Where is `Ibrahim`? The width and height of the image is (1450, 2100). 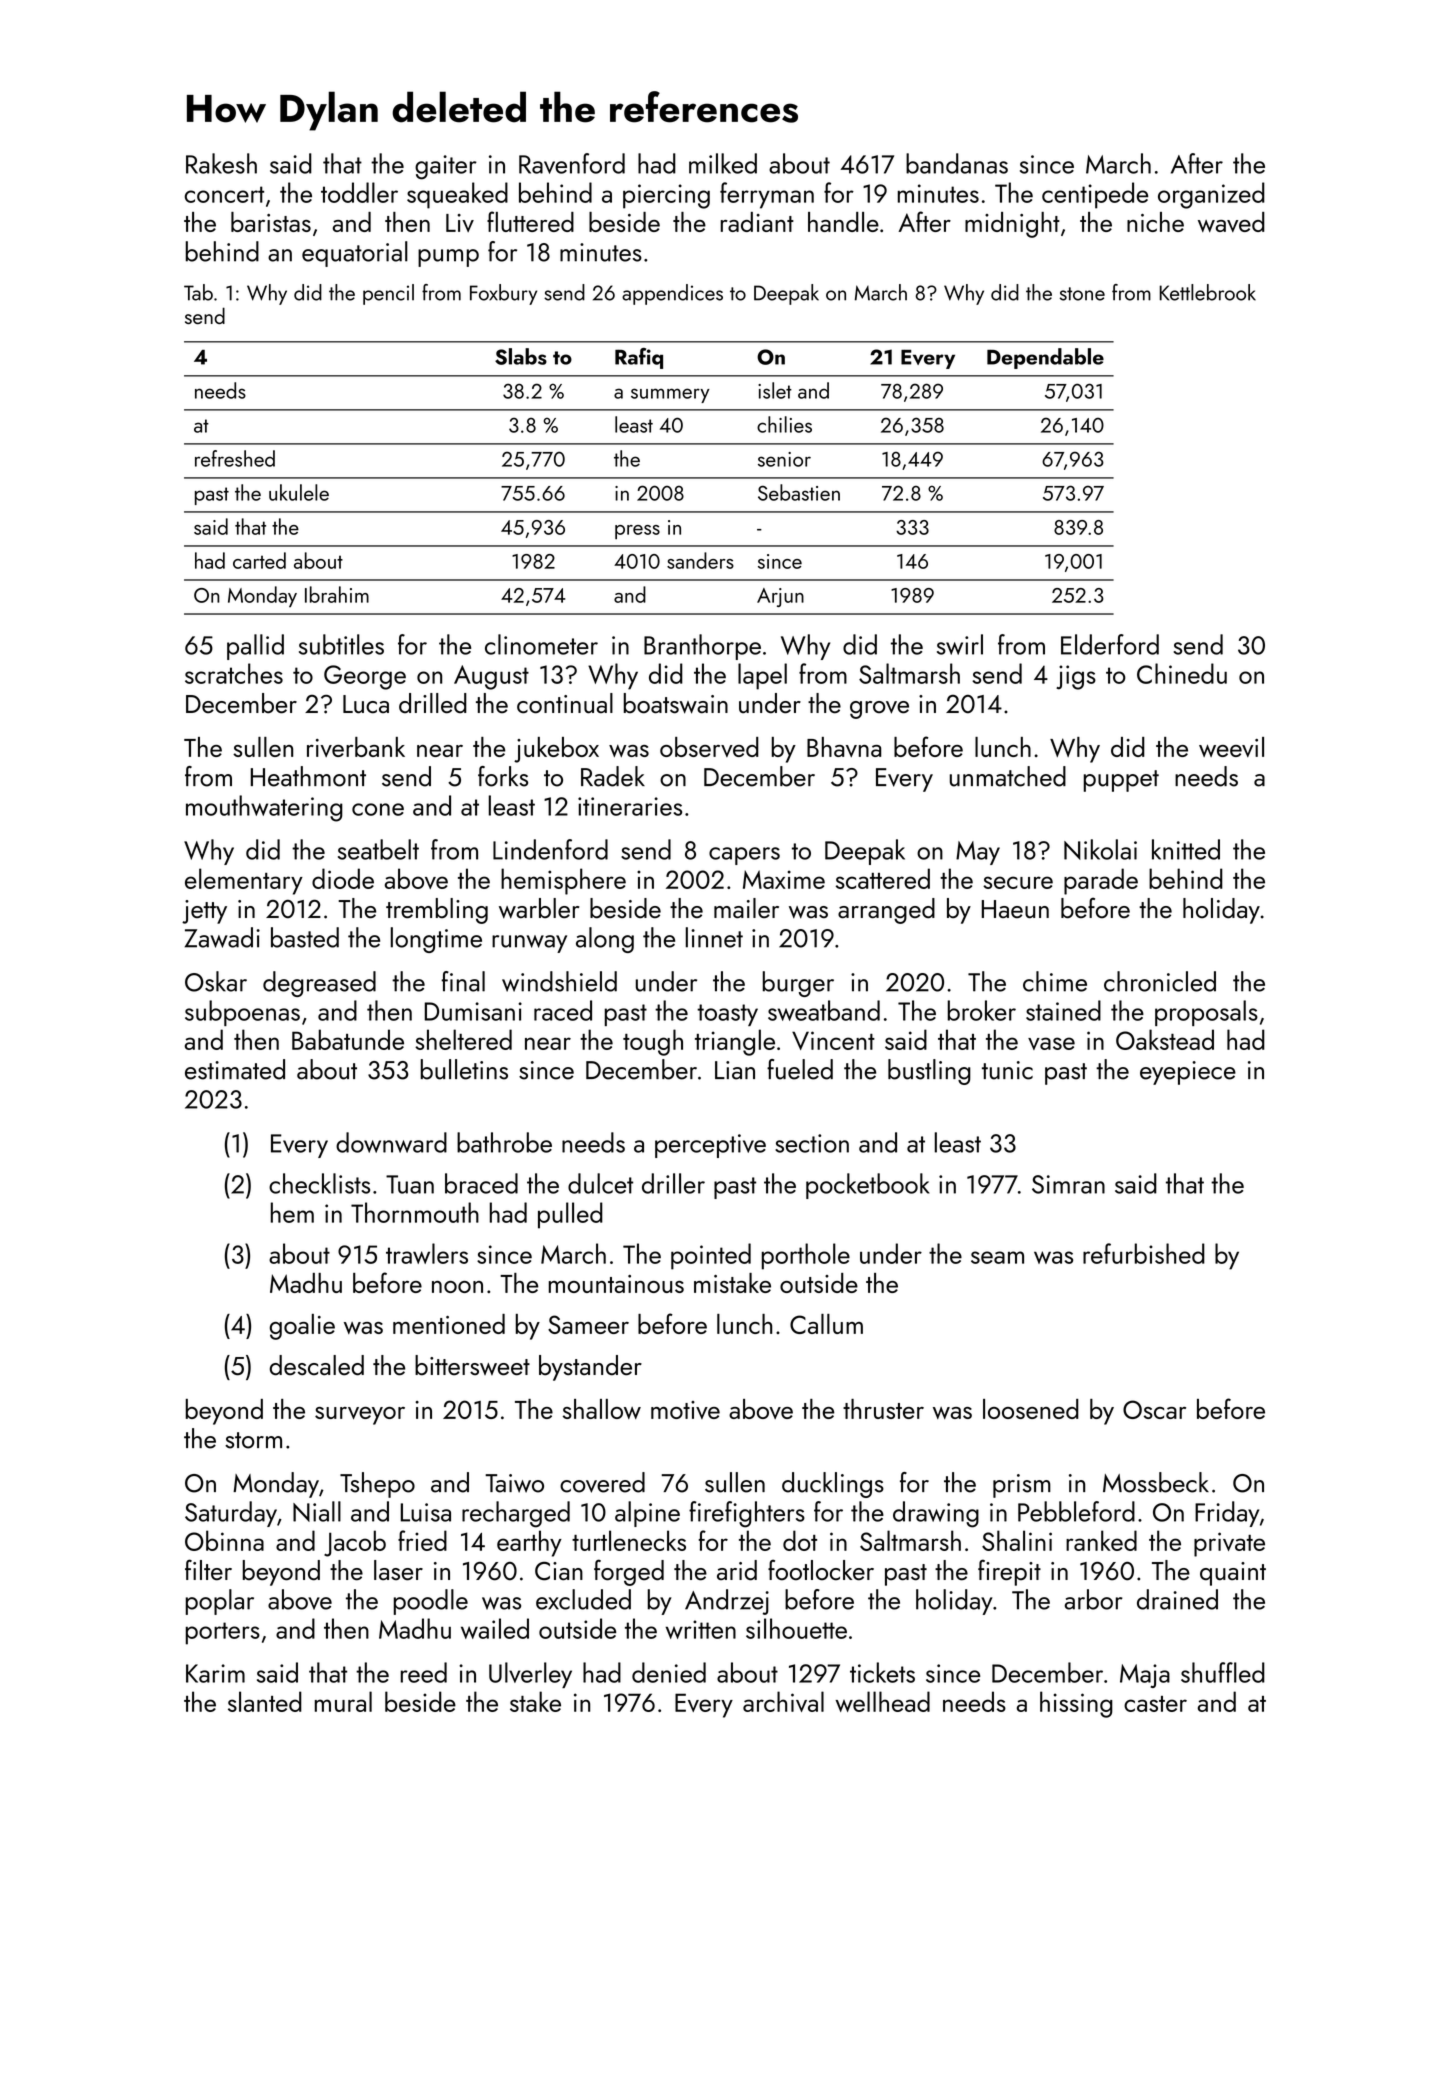
Ibrahim is located at coordinates (337, 594).
